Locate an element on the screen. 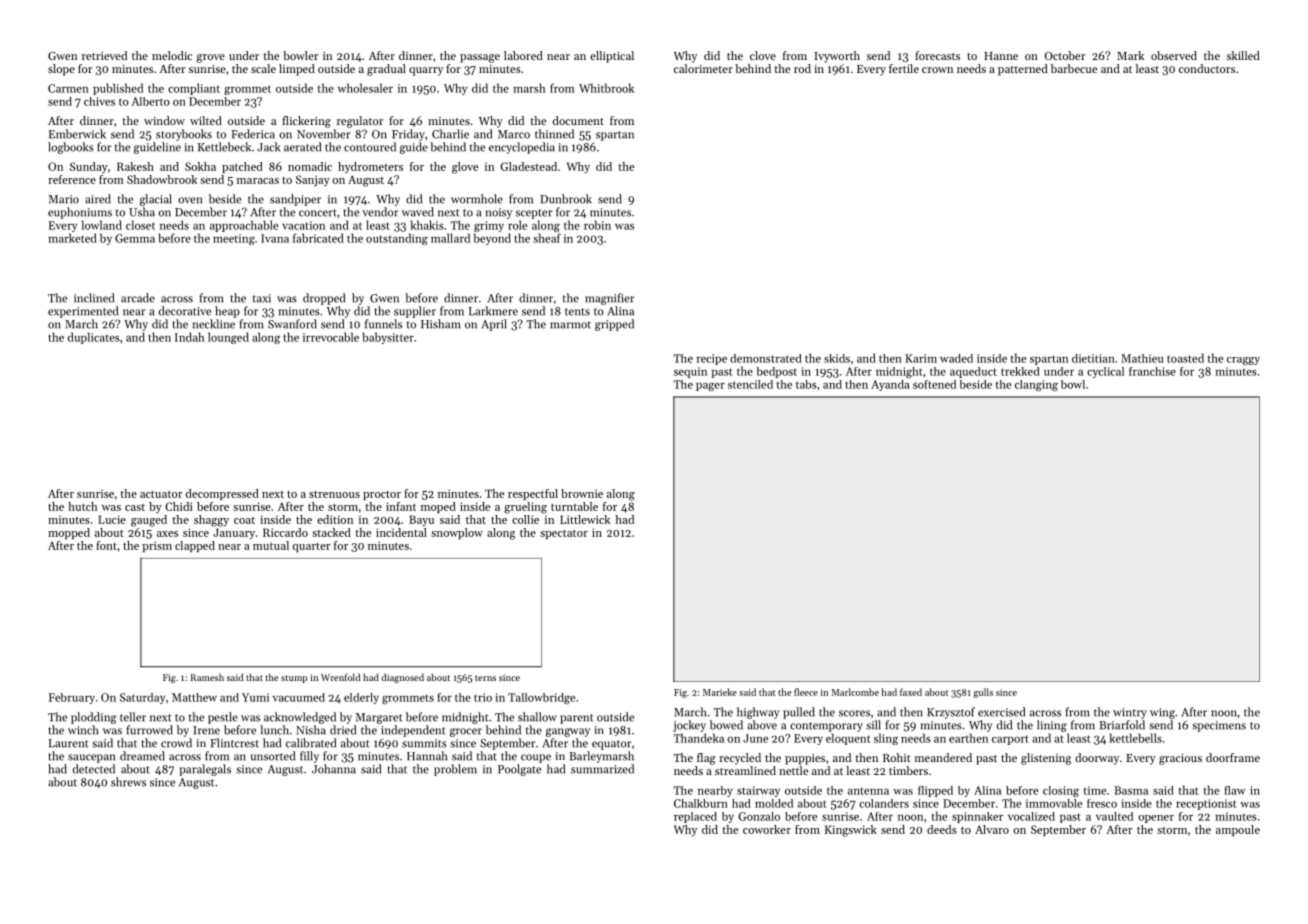 Image resolution: width=1308 pixels, height=924 pixels. Carmen is located at coordinates (68, 88).
